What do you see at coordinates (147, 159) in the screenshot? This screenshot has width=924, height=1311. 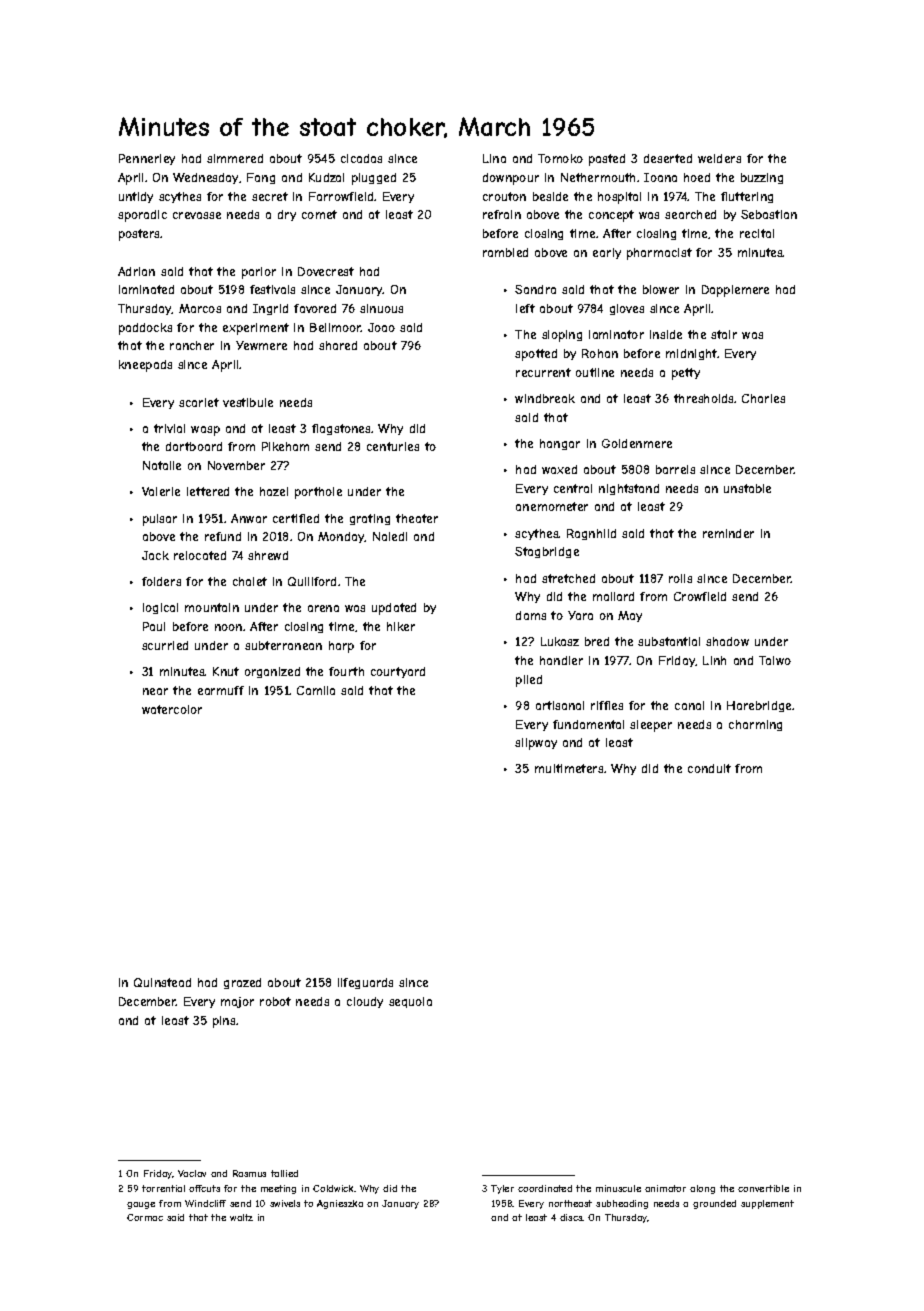 I see `Pennerley` at bounding box center [147, 159].
